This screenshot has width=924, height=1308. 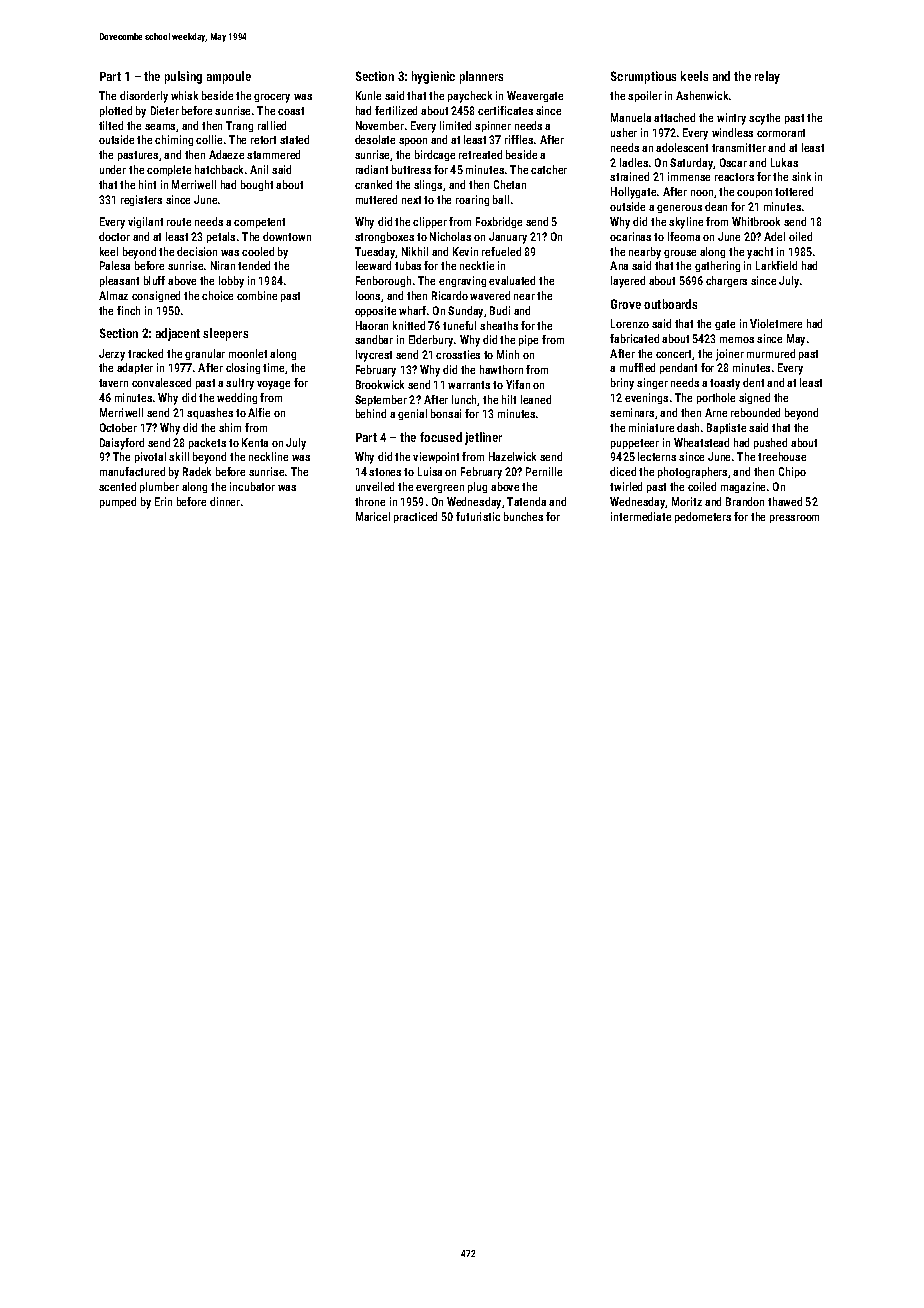 What do you see at coordinates (229, 77) in the screenshot?
I see `ampoule` at bounding box center [229, 77].
